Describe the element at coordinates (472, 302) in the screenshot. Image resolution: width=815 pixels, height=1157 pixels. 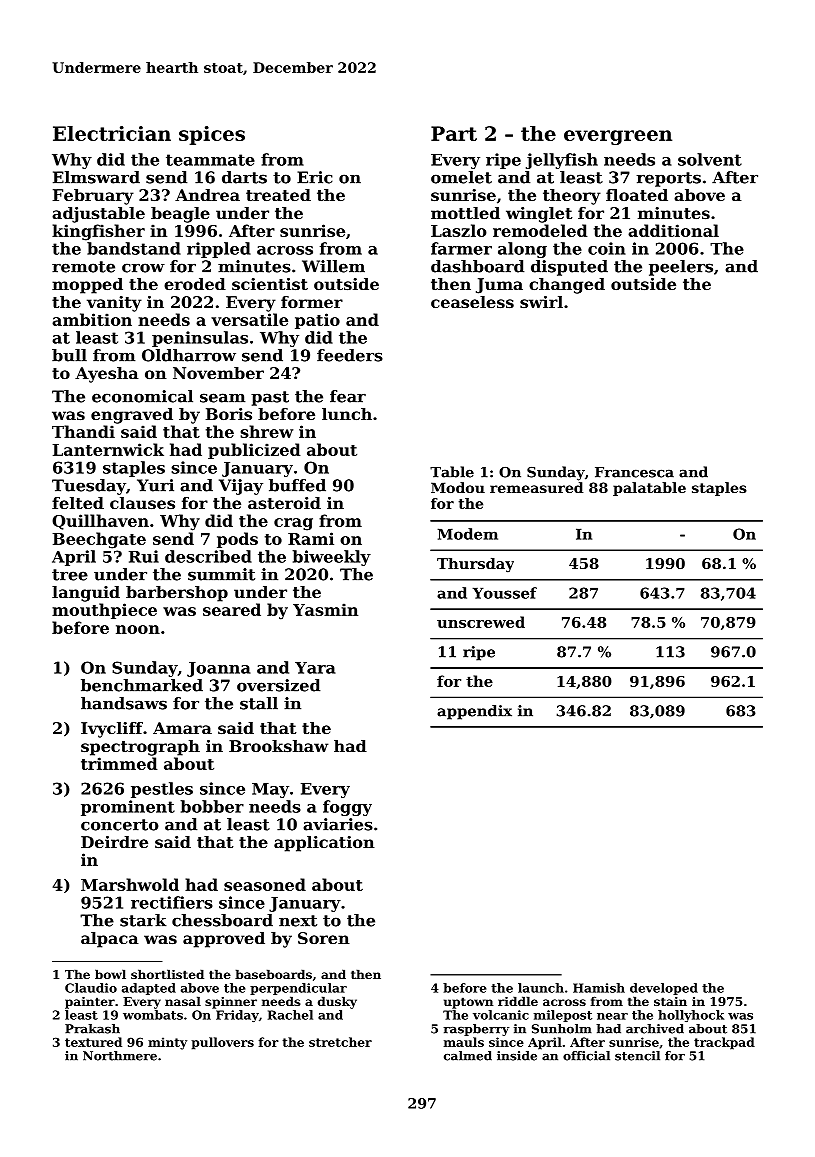
I see `ceaseless` at that location.
